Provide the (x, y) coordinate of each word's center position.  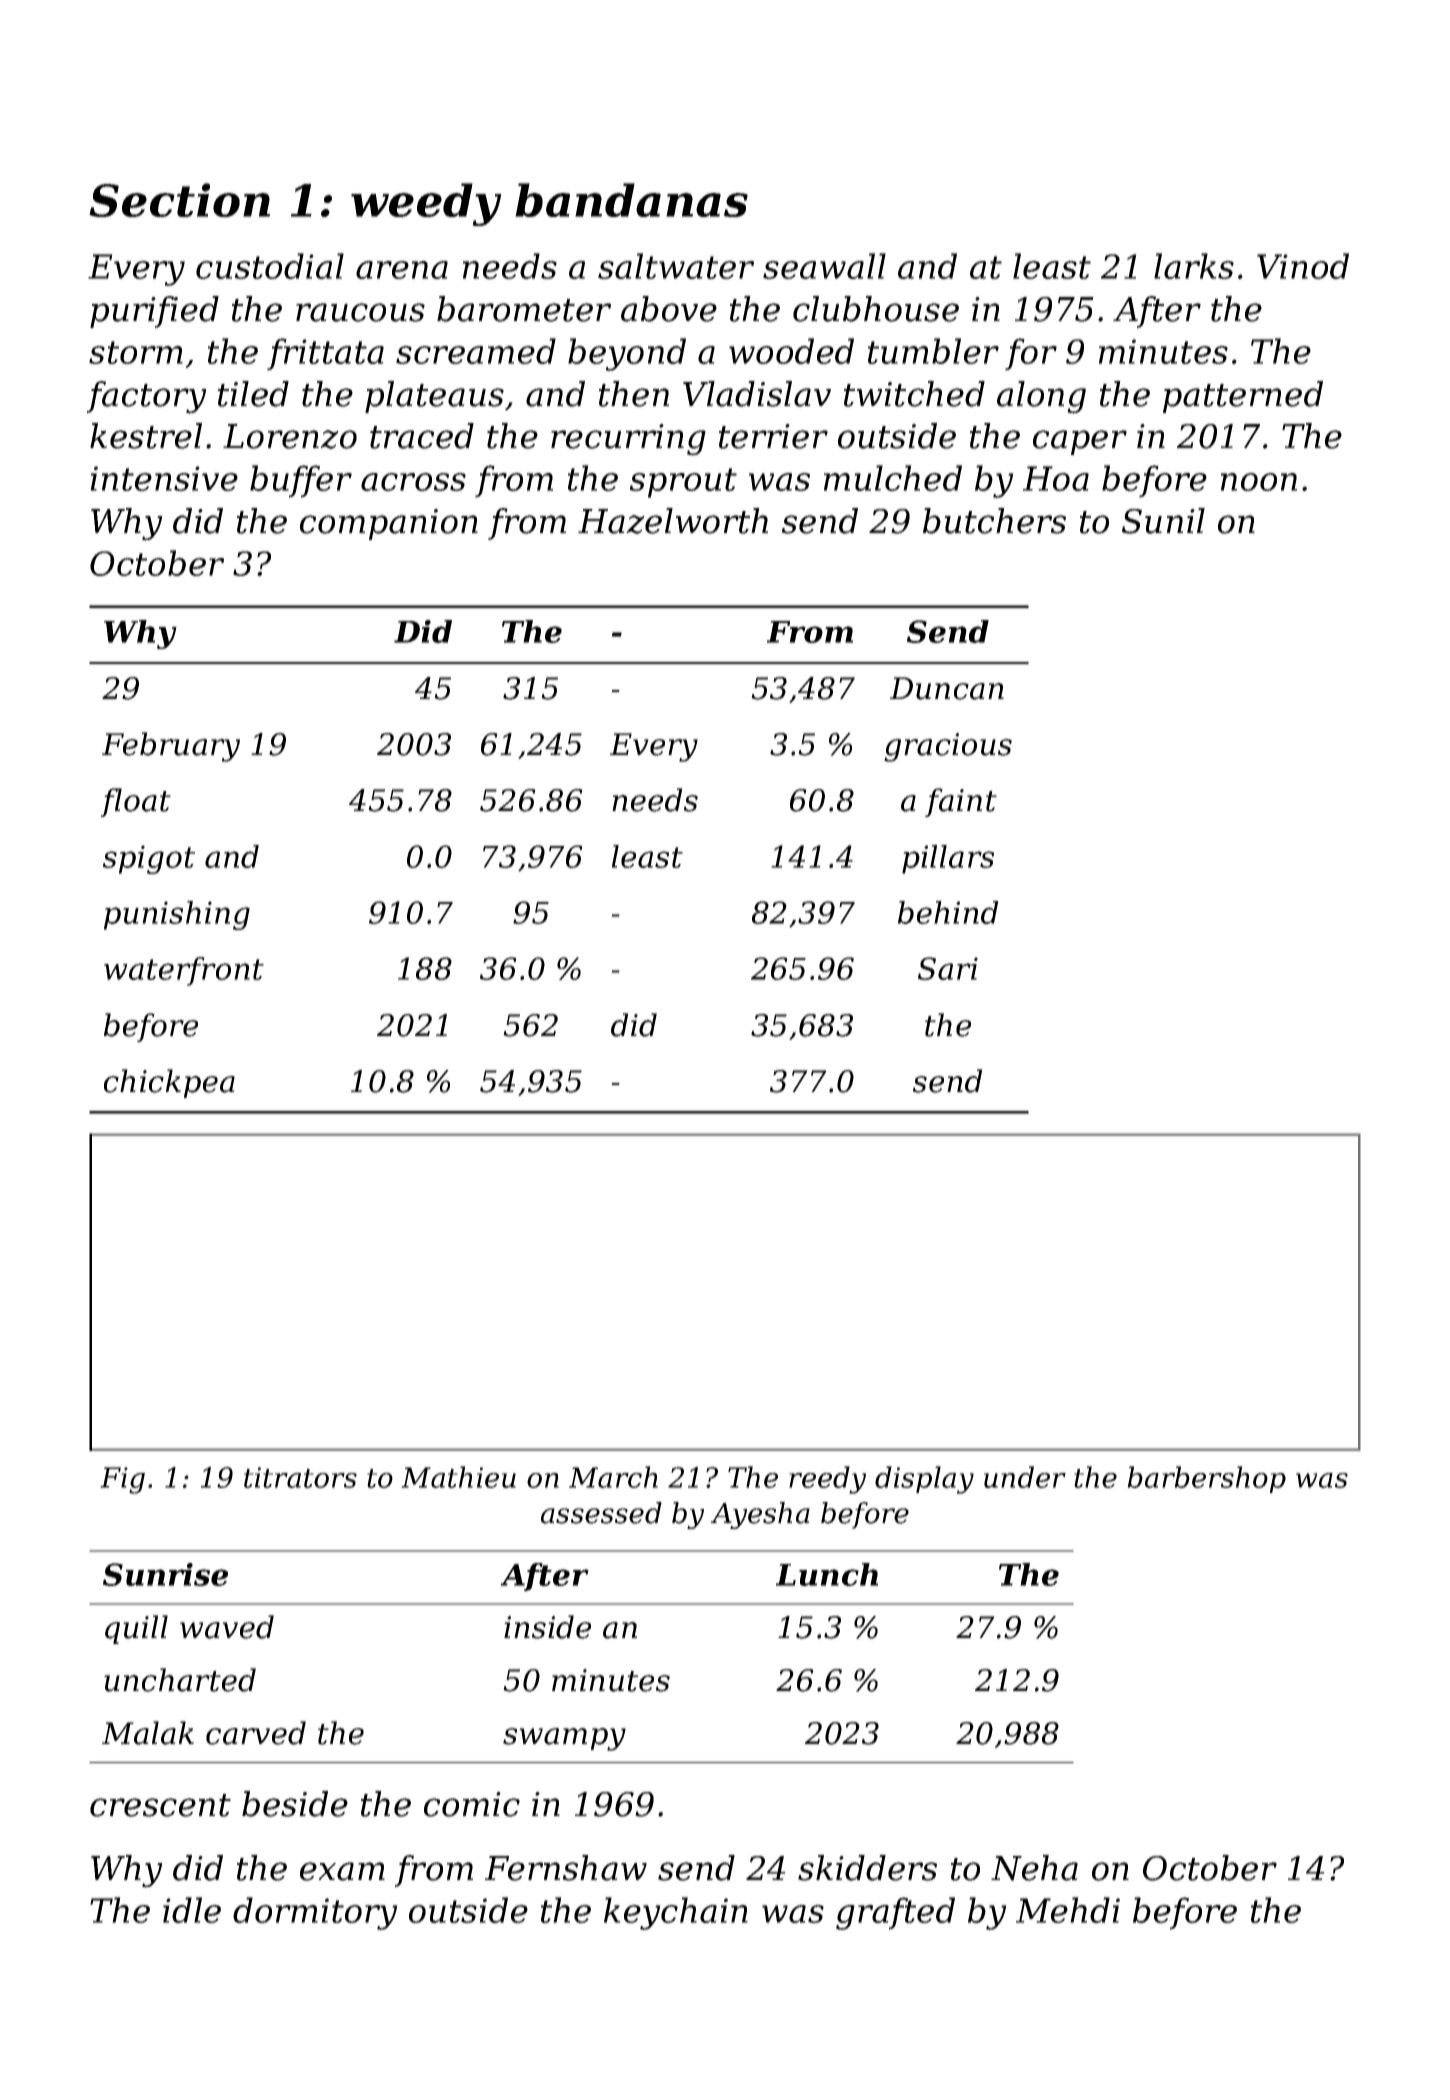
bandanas (631, 200)
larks (1194, 266)
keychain (676, 1913)
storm (136, 352)
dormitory (315, 1913)
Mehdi (1068, 1910)
